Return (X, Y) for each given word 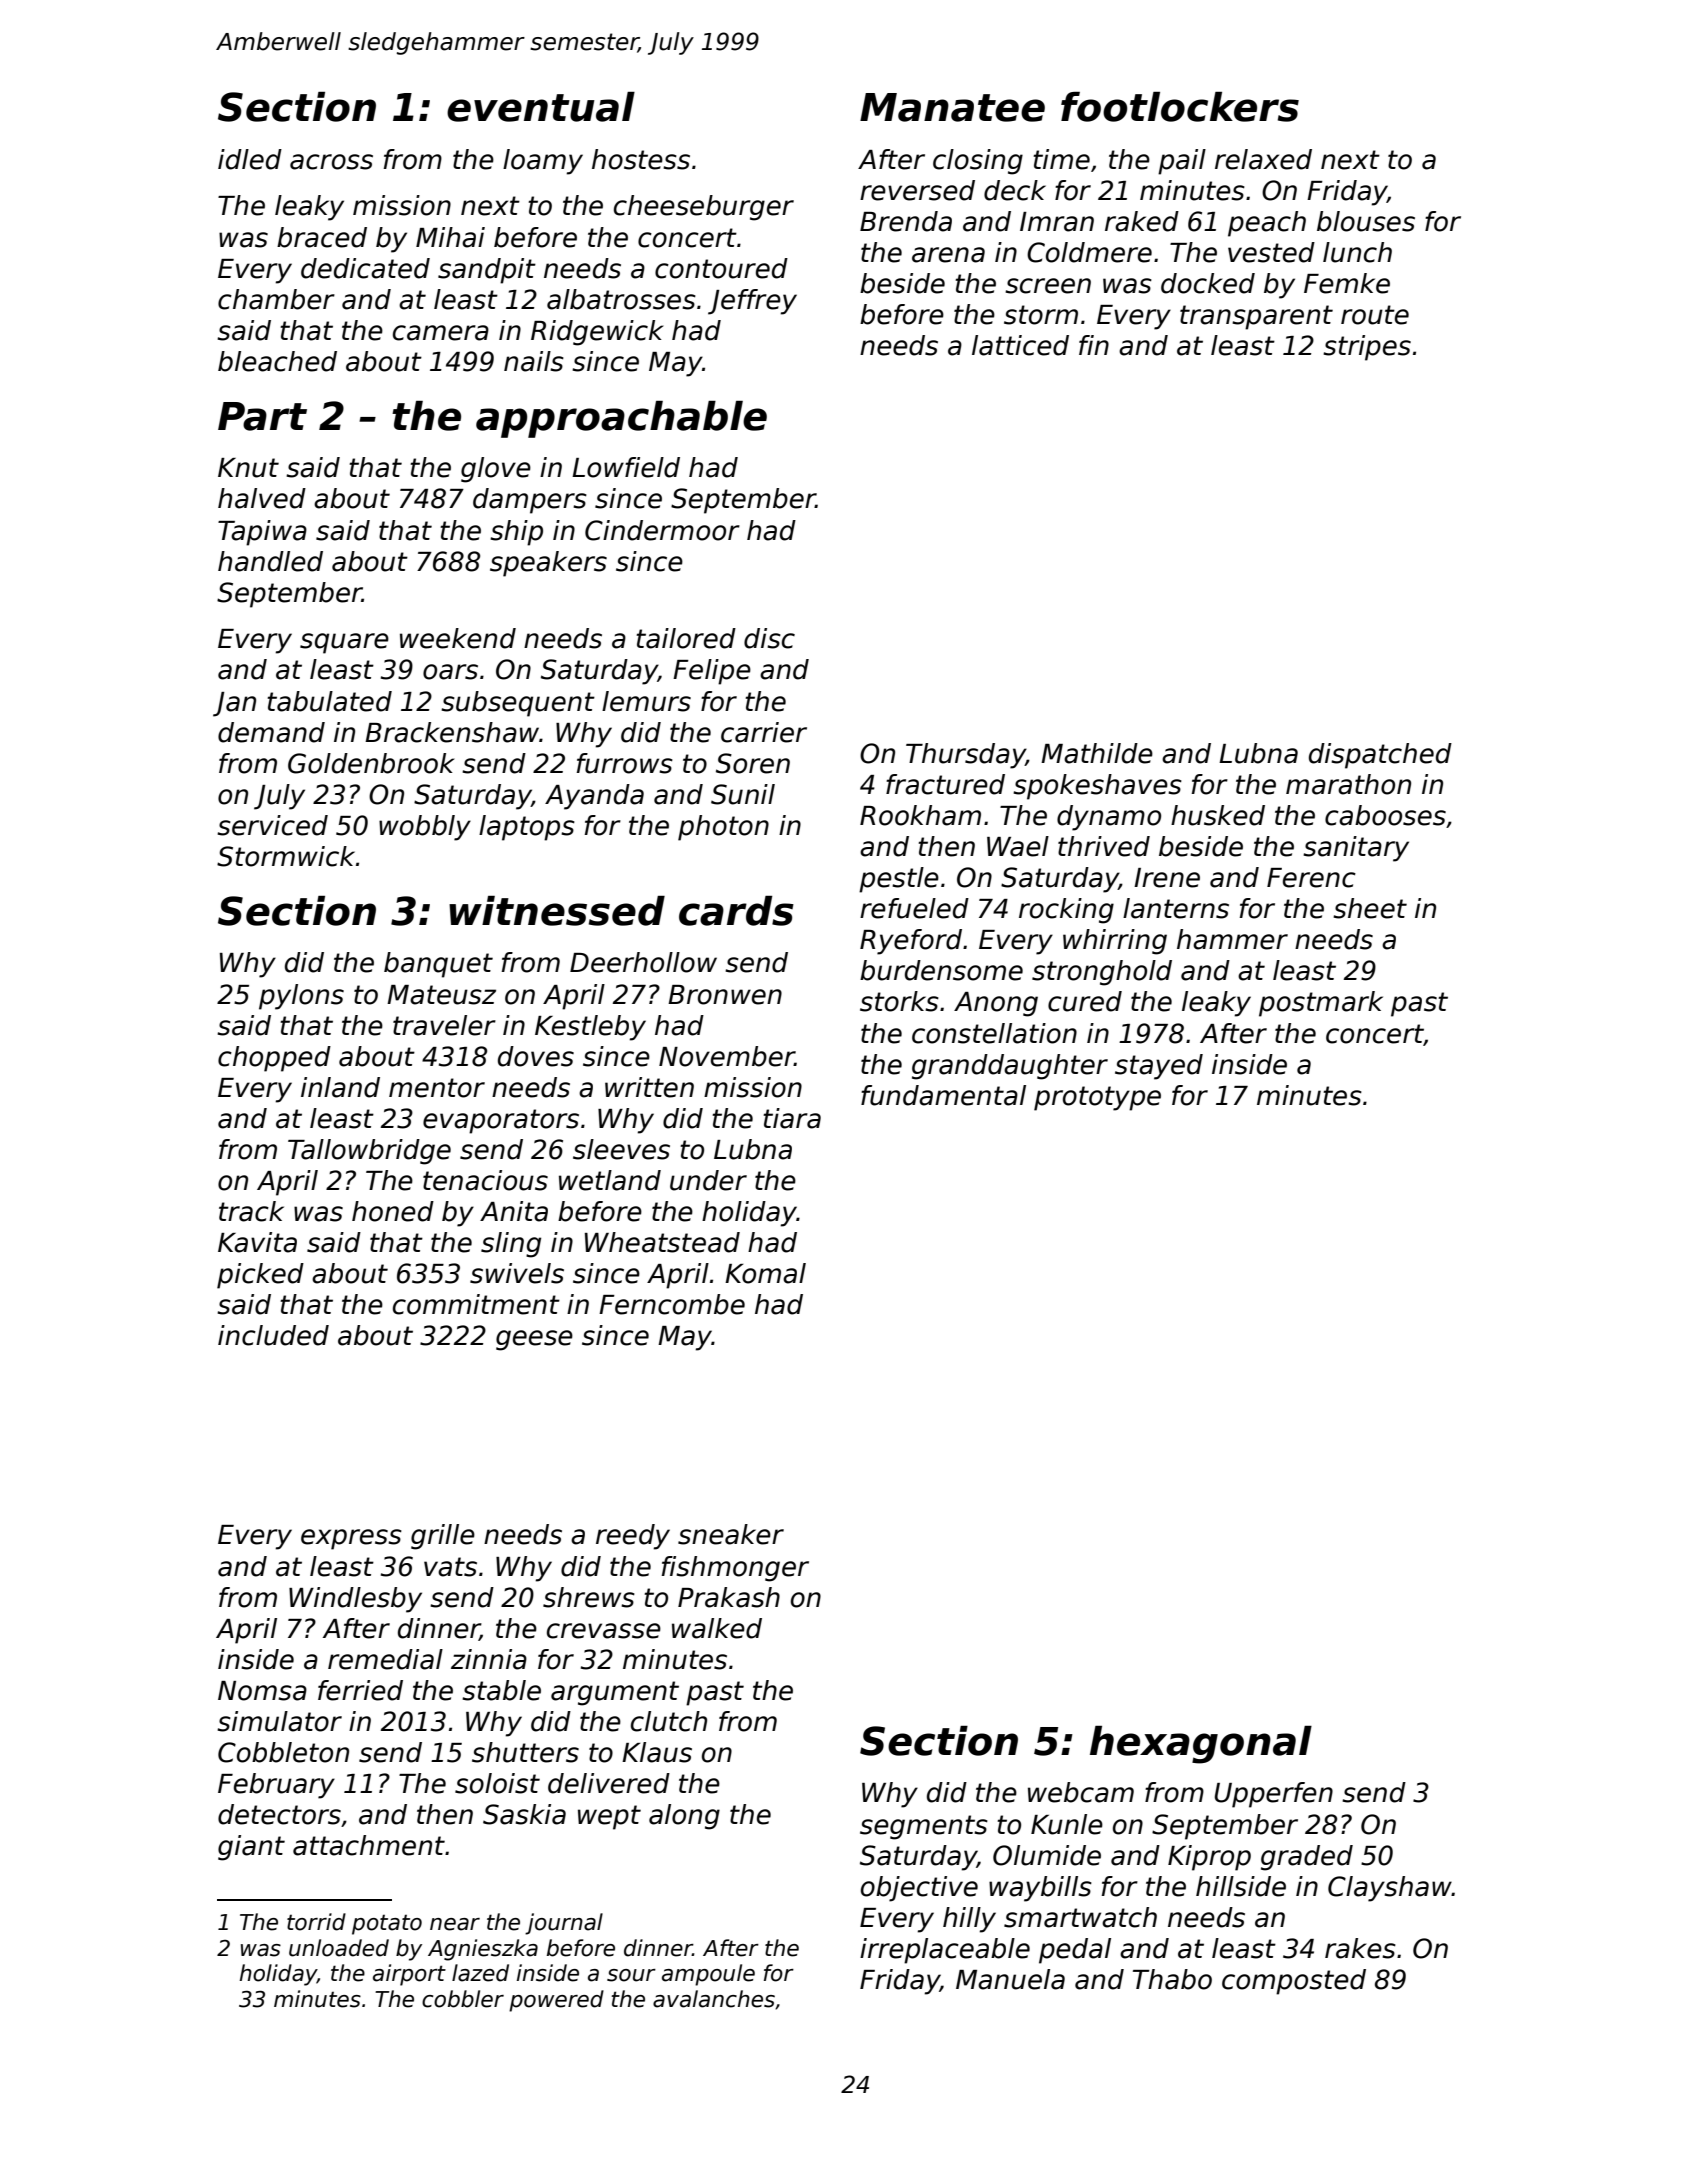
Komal (765, 1273)
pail (1182, 162)
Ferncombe (672, 1304)
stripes (1367, 348)
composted (1294, 1982)
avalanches (714, 1999)
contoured (721, 268)
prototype (1097, 1098)
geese (534, 1340)
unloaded (339, 1948)
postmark (1321, 1004)
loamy (543, 162)
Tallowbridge (369, 1152)
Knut (248, 468)
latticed (1020, 345)
